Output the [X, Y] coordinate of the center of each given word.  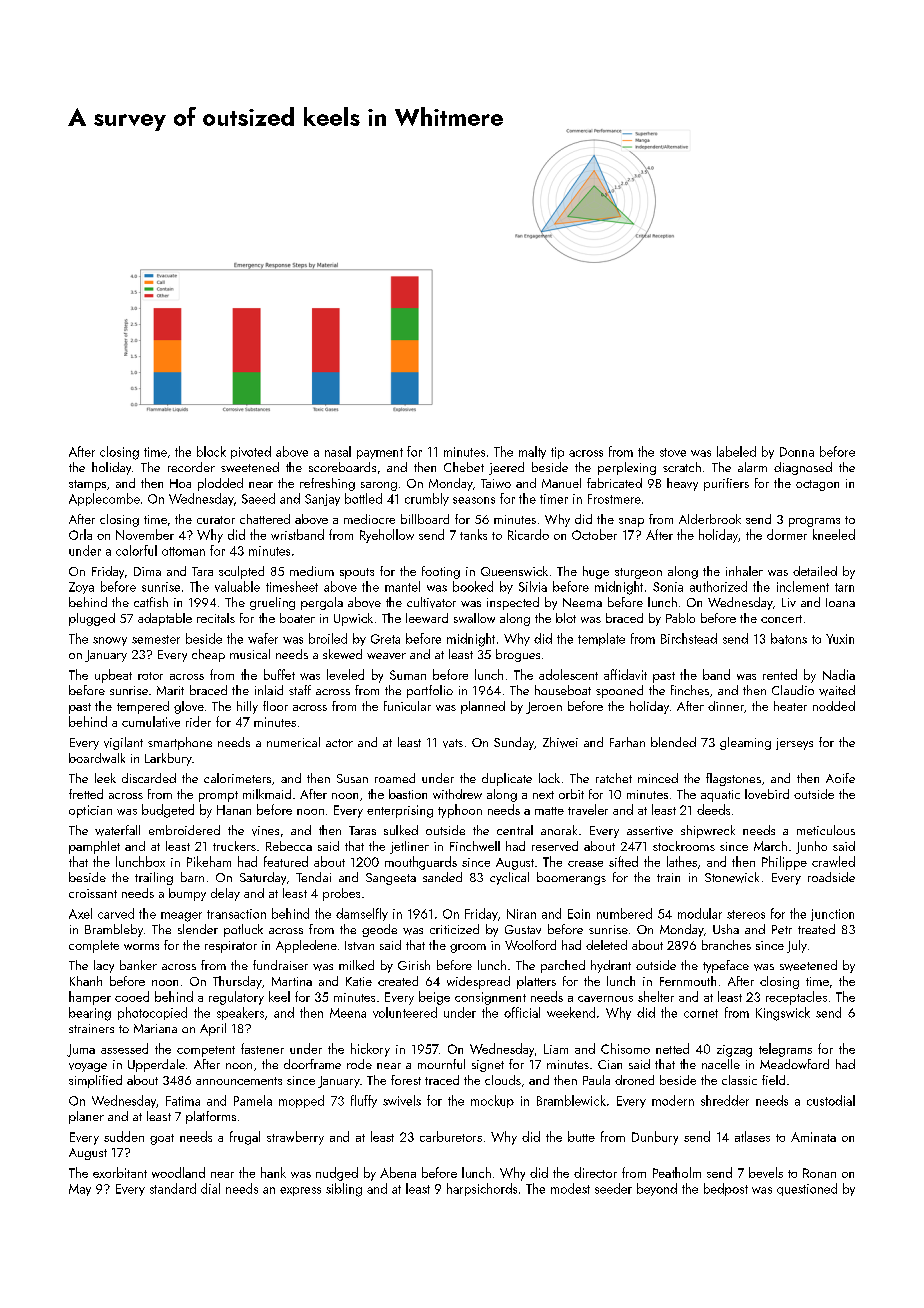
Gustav [523, 929]
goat [162, 1139]
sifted [623, 861]
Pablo [680, 618]
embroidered [184, 830]
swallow [474, 618]
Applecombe [104, 499]
